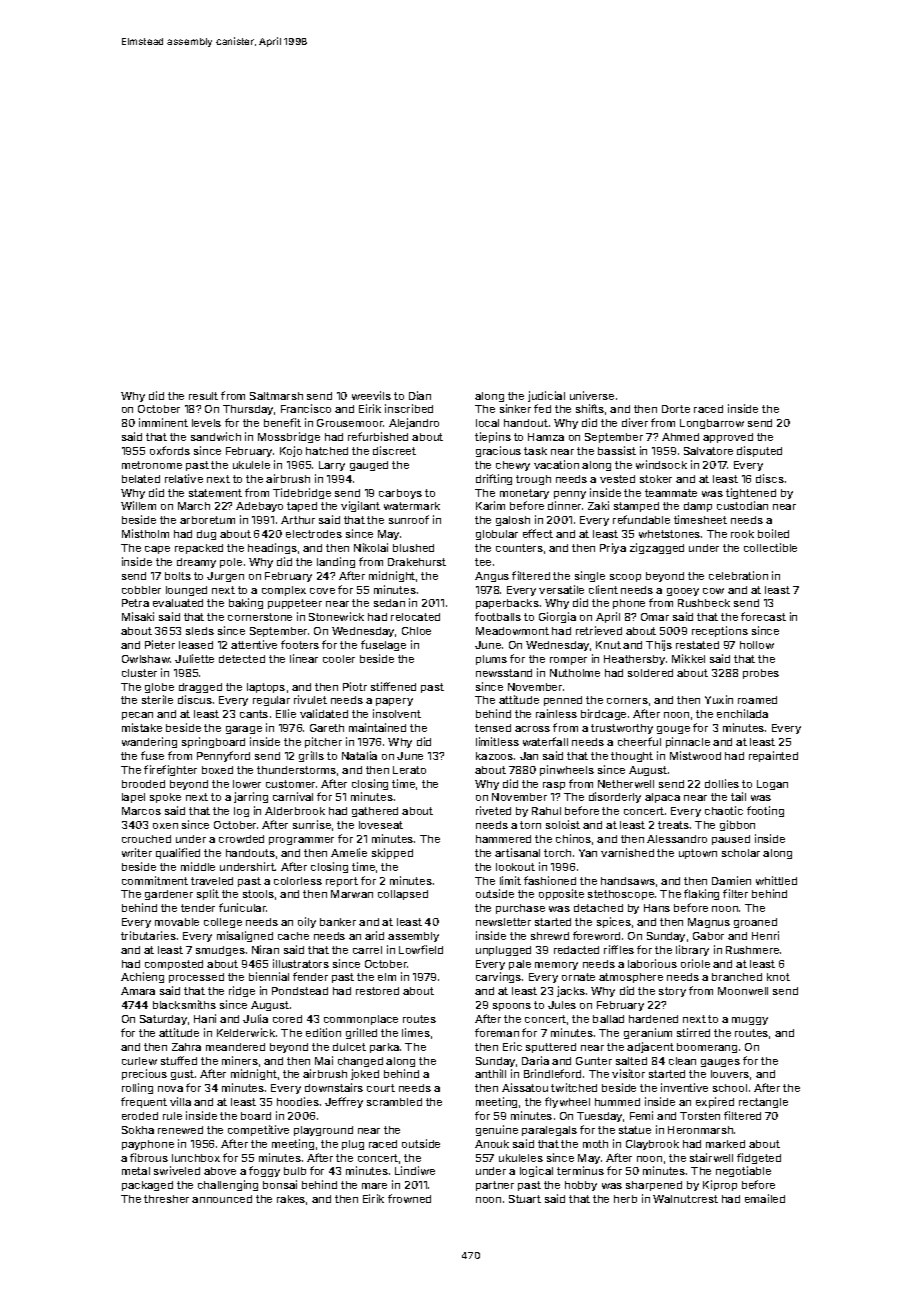 This screenshot has width=924, height=1308. I want to click on laptops, so click(266, 688).
